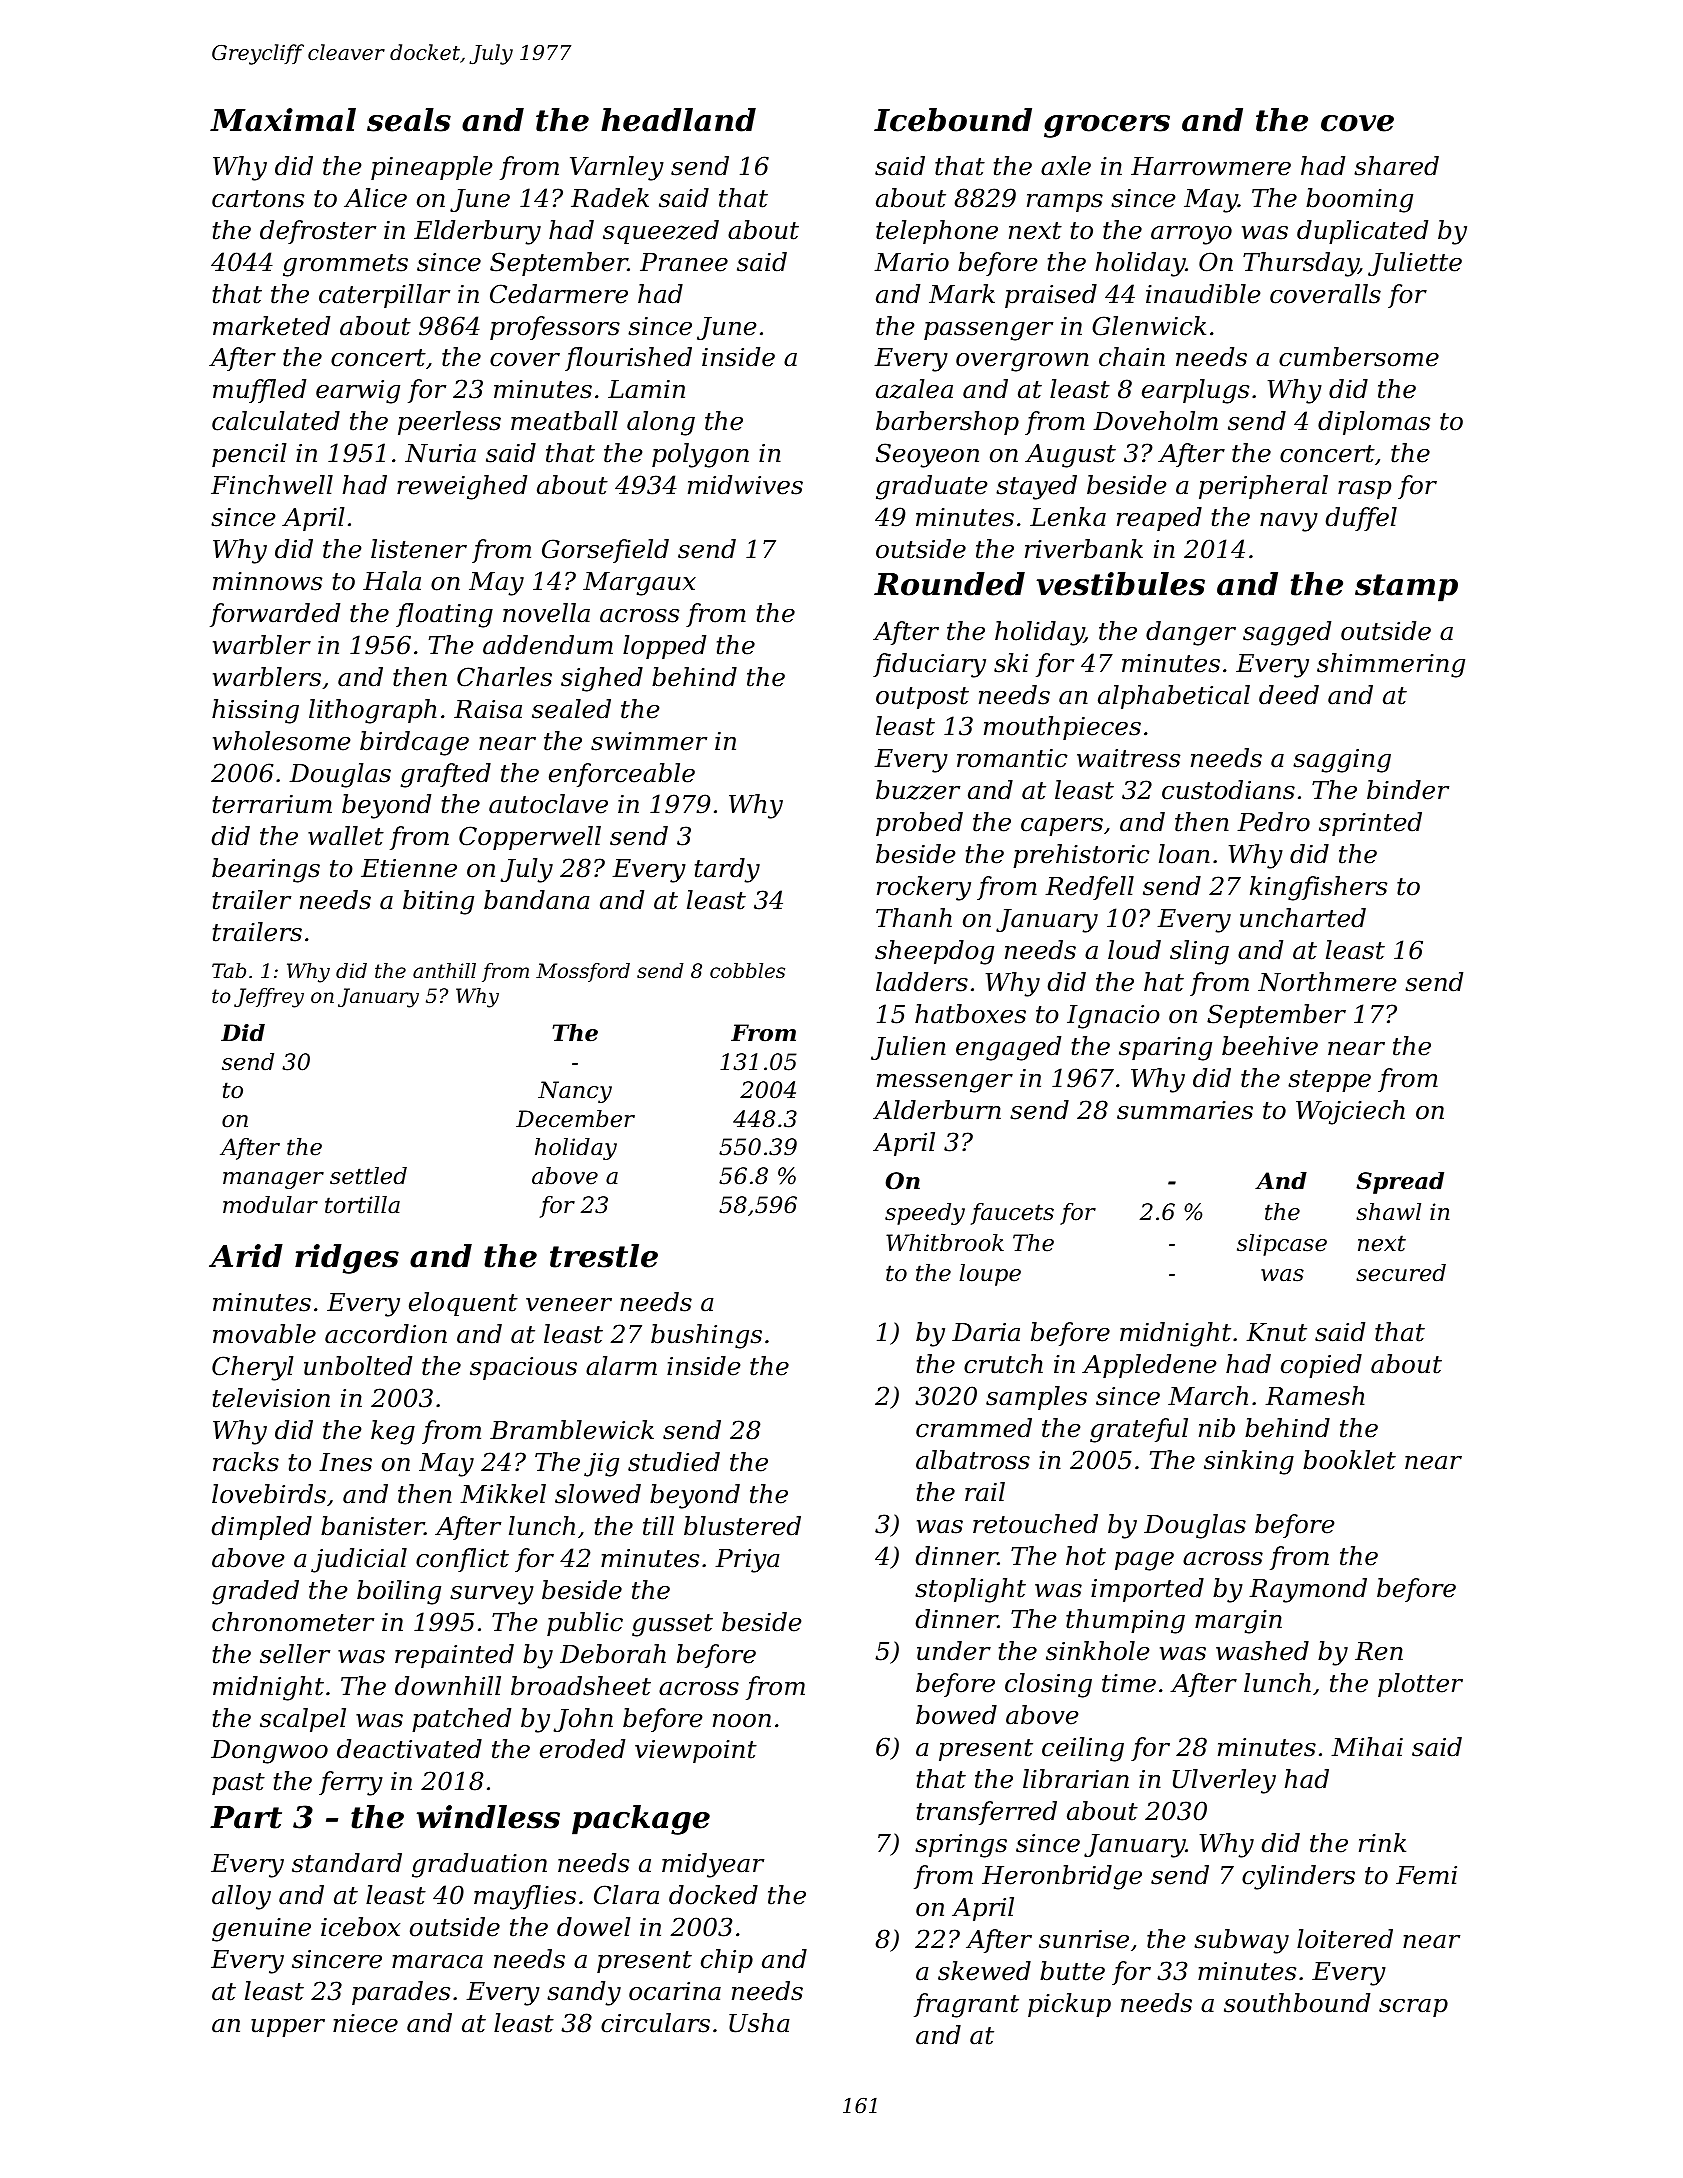 The image size is (1683, 2178). What do you see at coordinates (270, 1205) in the screenshot?
I see `modular` at bounding box center [270, 1205].
